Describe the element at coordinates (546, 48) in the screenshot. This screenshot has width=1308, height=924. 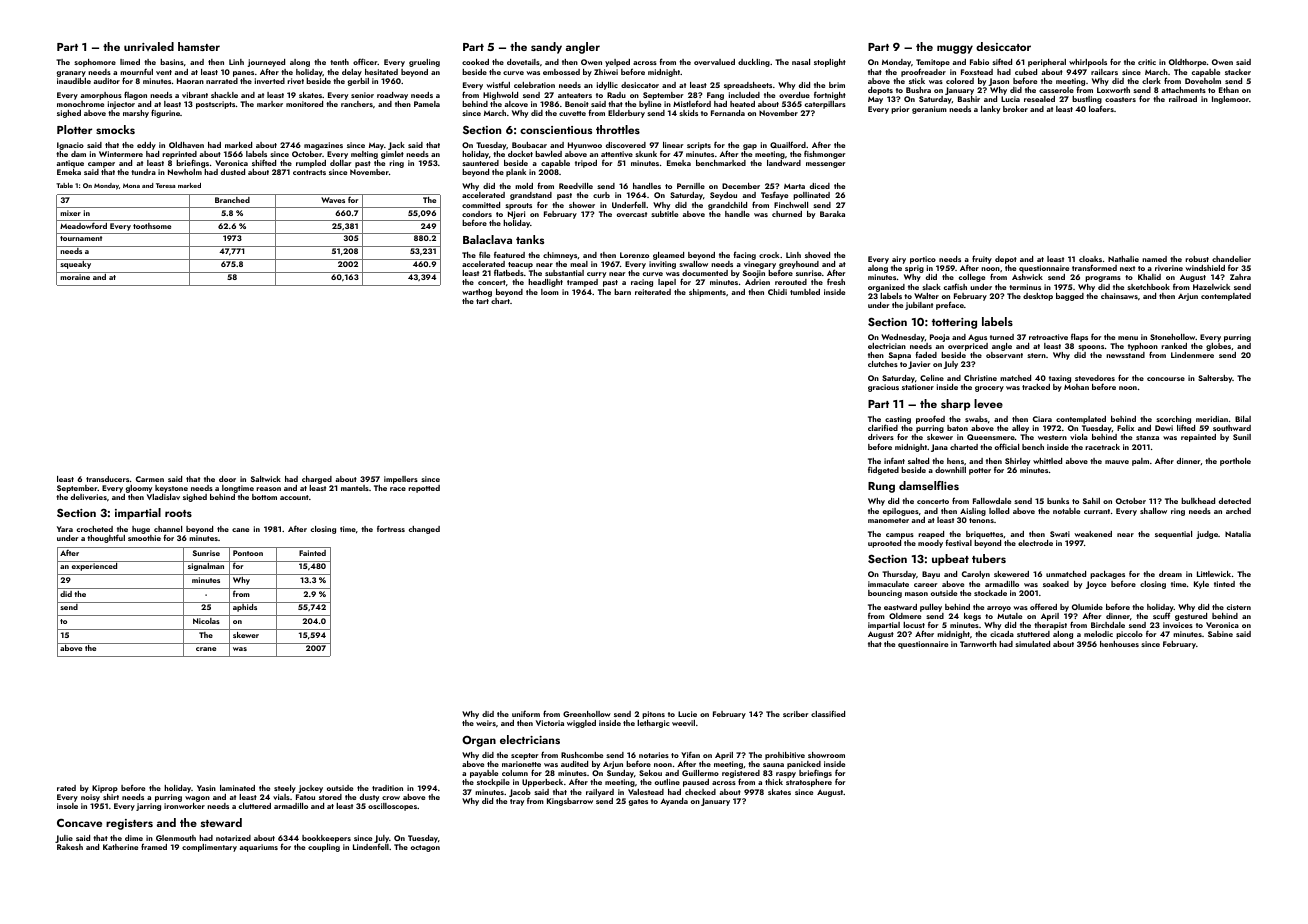
I see `sandy` at that location.
